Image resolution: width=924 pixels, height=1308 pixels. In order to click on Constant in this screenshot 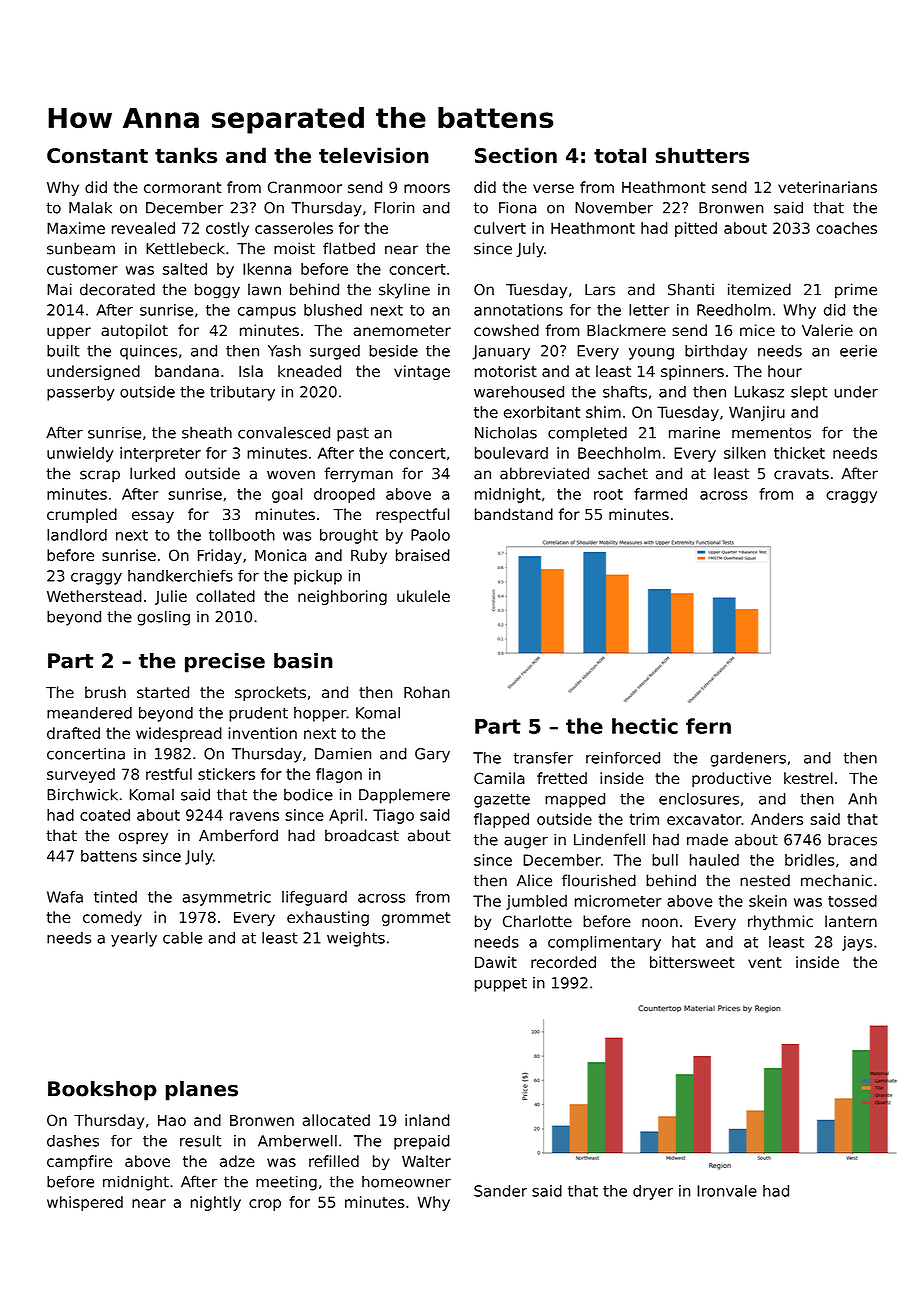, I will do `click(97, 156)`.
